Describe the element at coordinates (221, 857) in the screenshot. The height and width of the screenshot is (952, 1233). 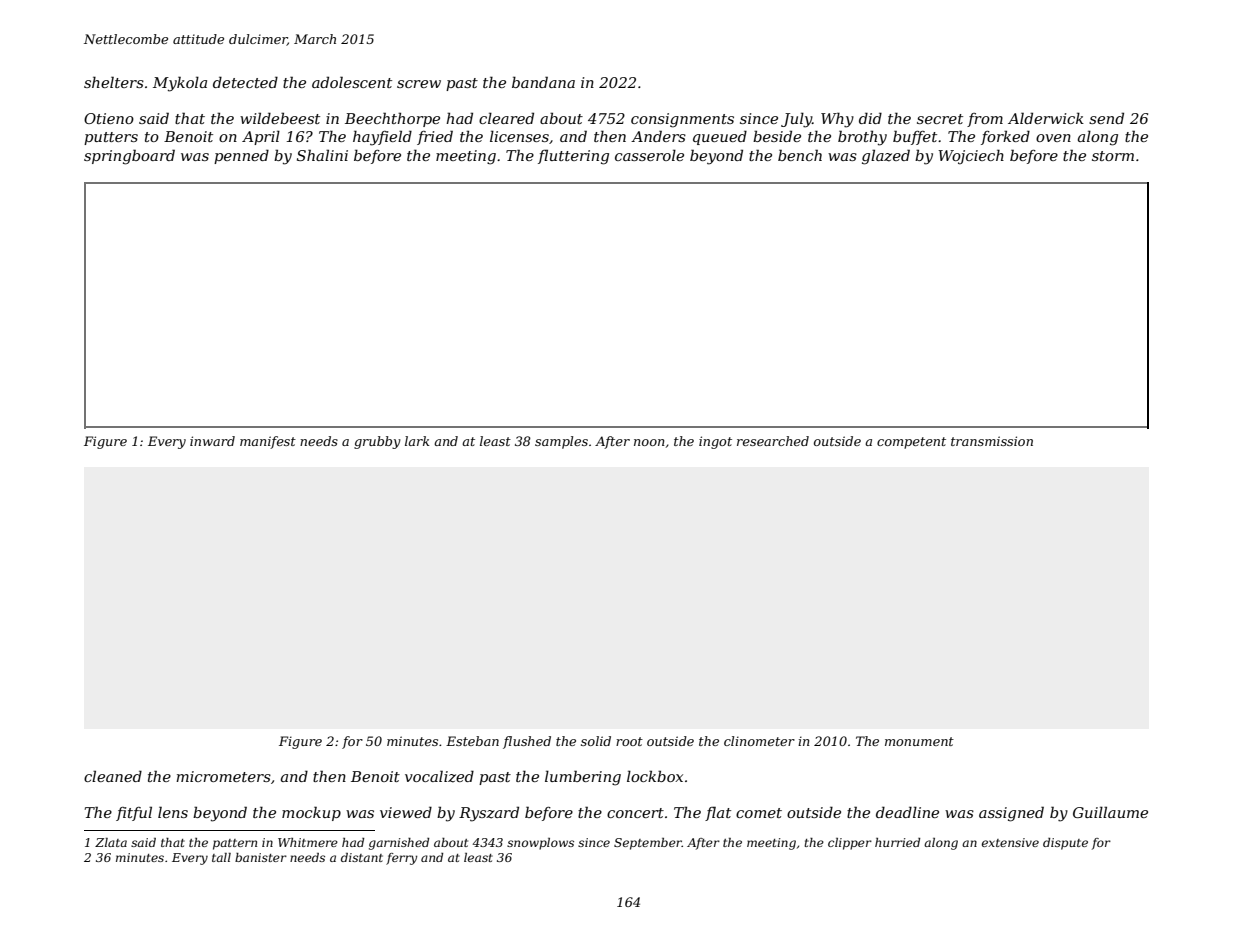
I see `tall` at that location.
